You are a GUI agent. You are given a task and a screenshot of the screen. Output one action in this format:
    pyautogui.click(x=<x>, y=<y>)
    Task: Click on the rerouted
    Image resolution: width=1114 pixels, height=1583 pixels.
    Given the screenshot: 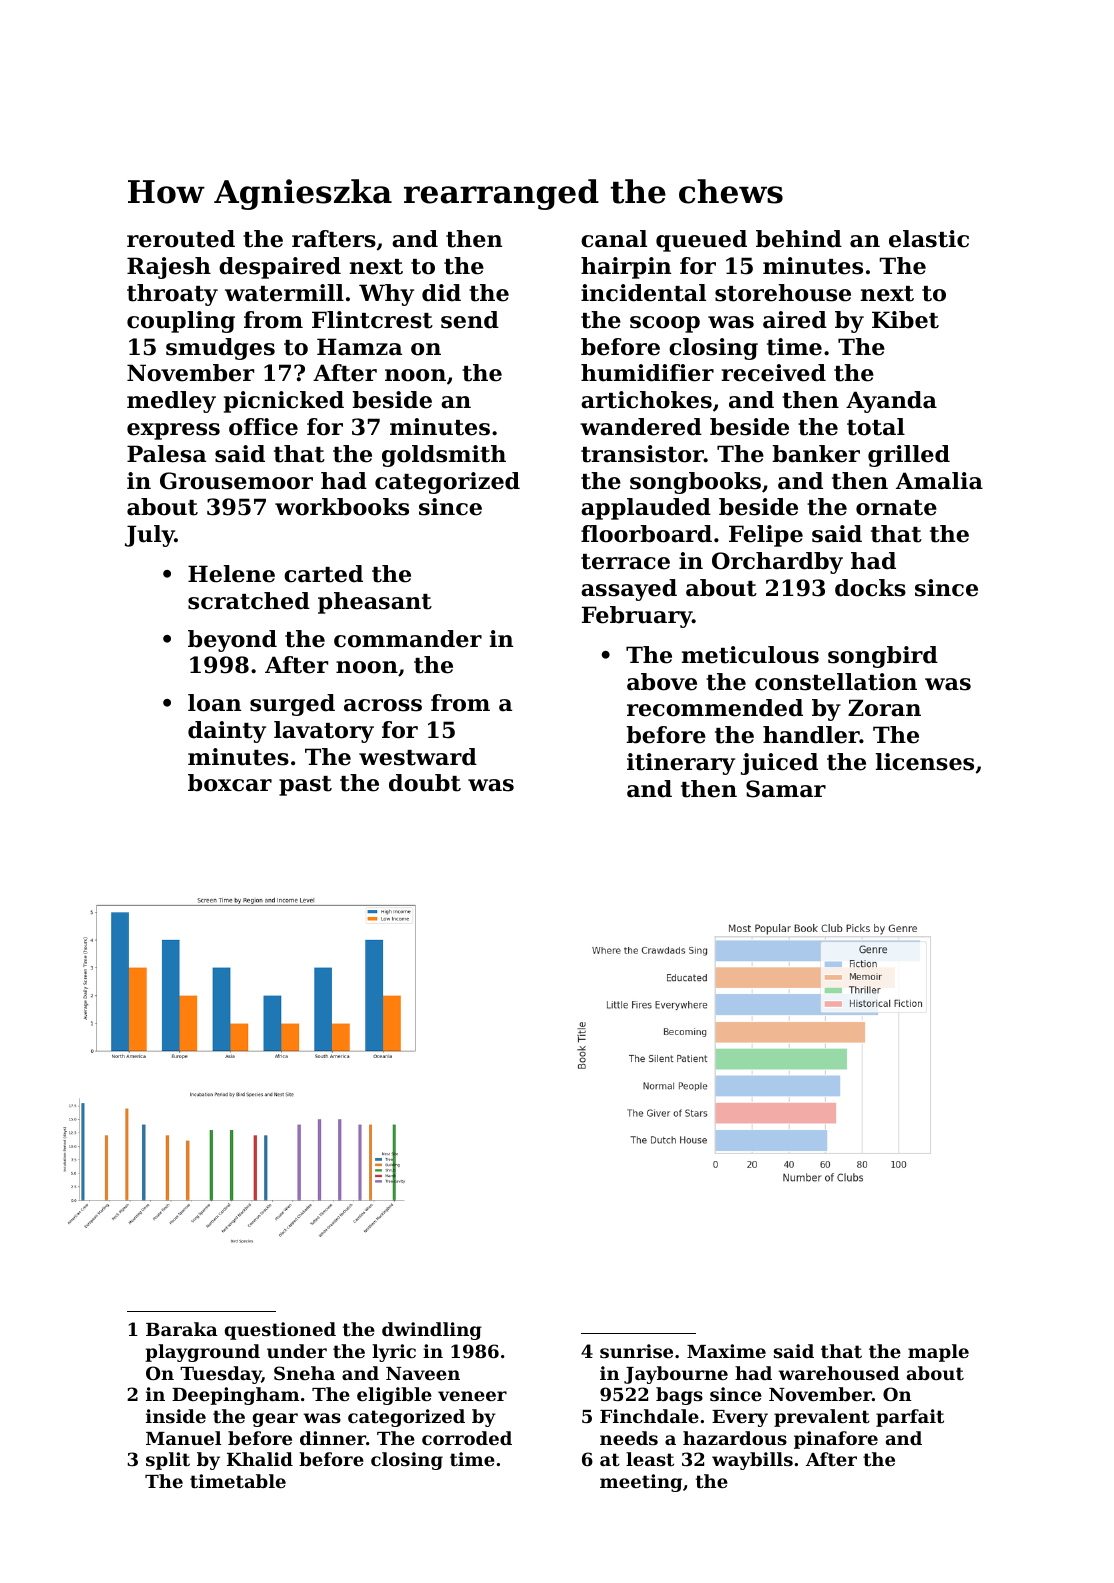 What is the action you would take?
    pyautogui.click(x=181, y=239)
